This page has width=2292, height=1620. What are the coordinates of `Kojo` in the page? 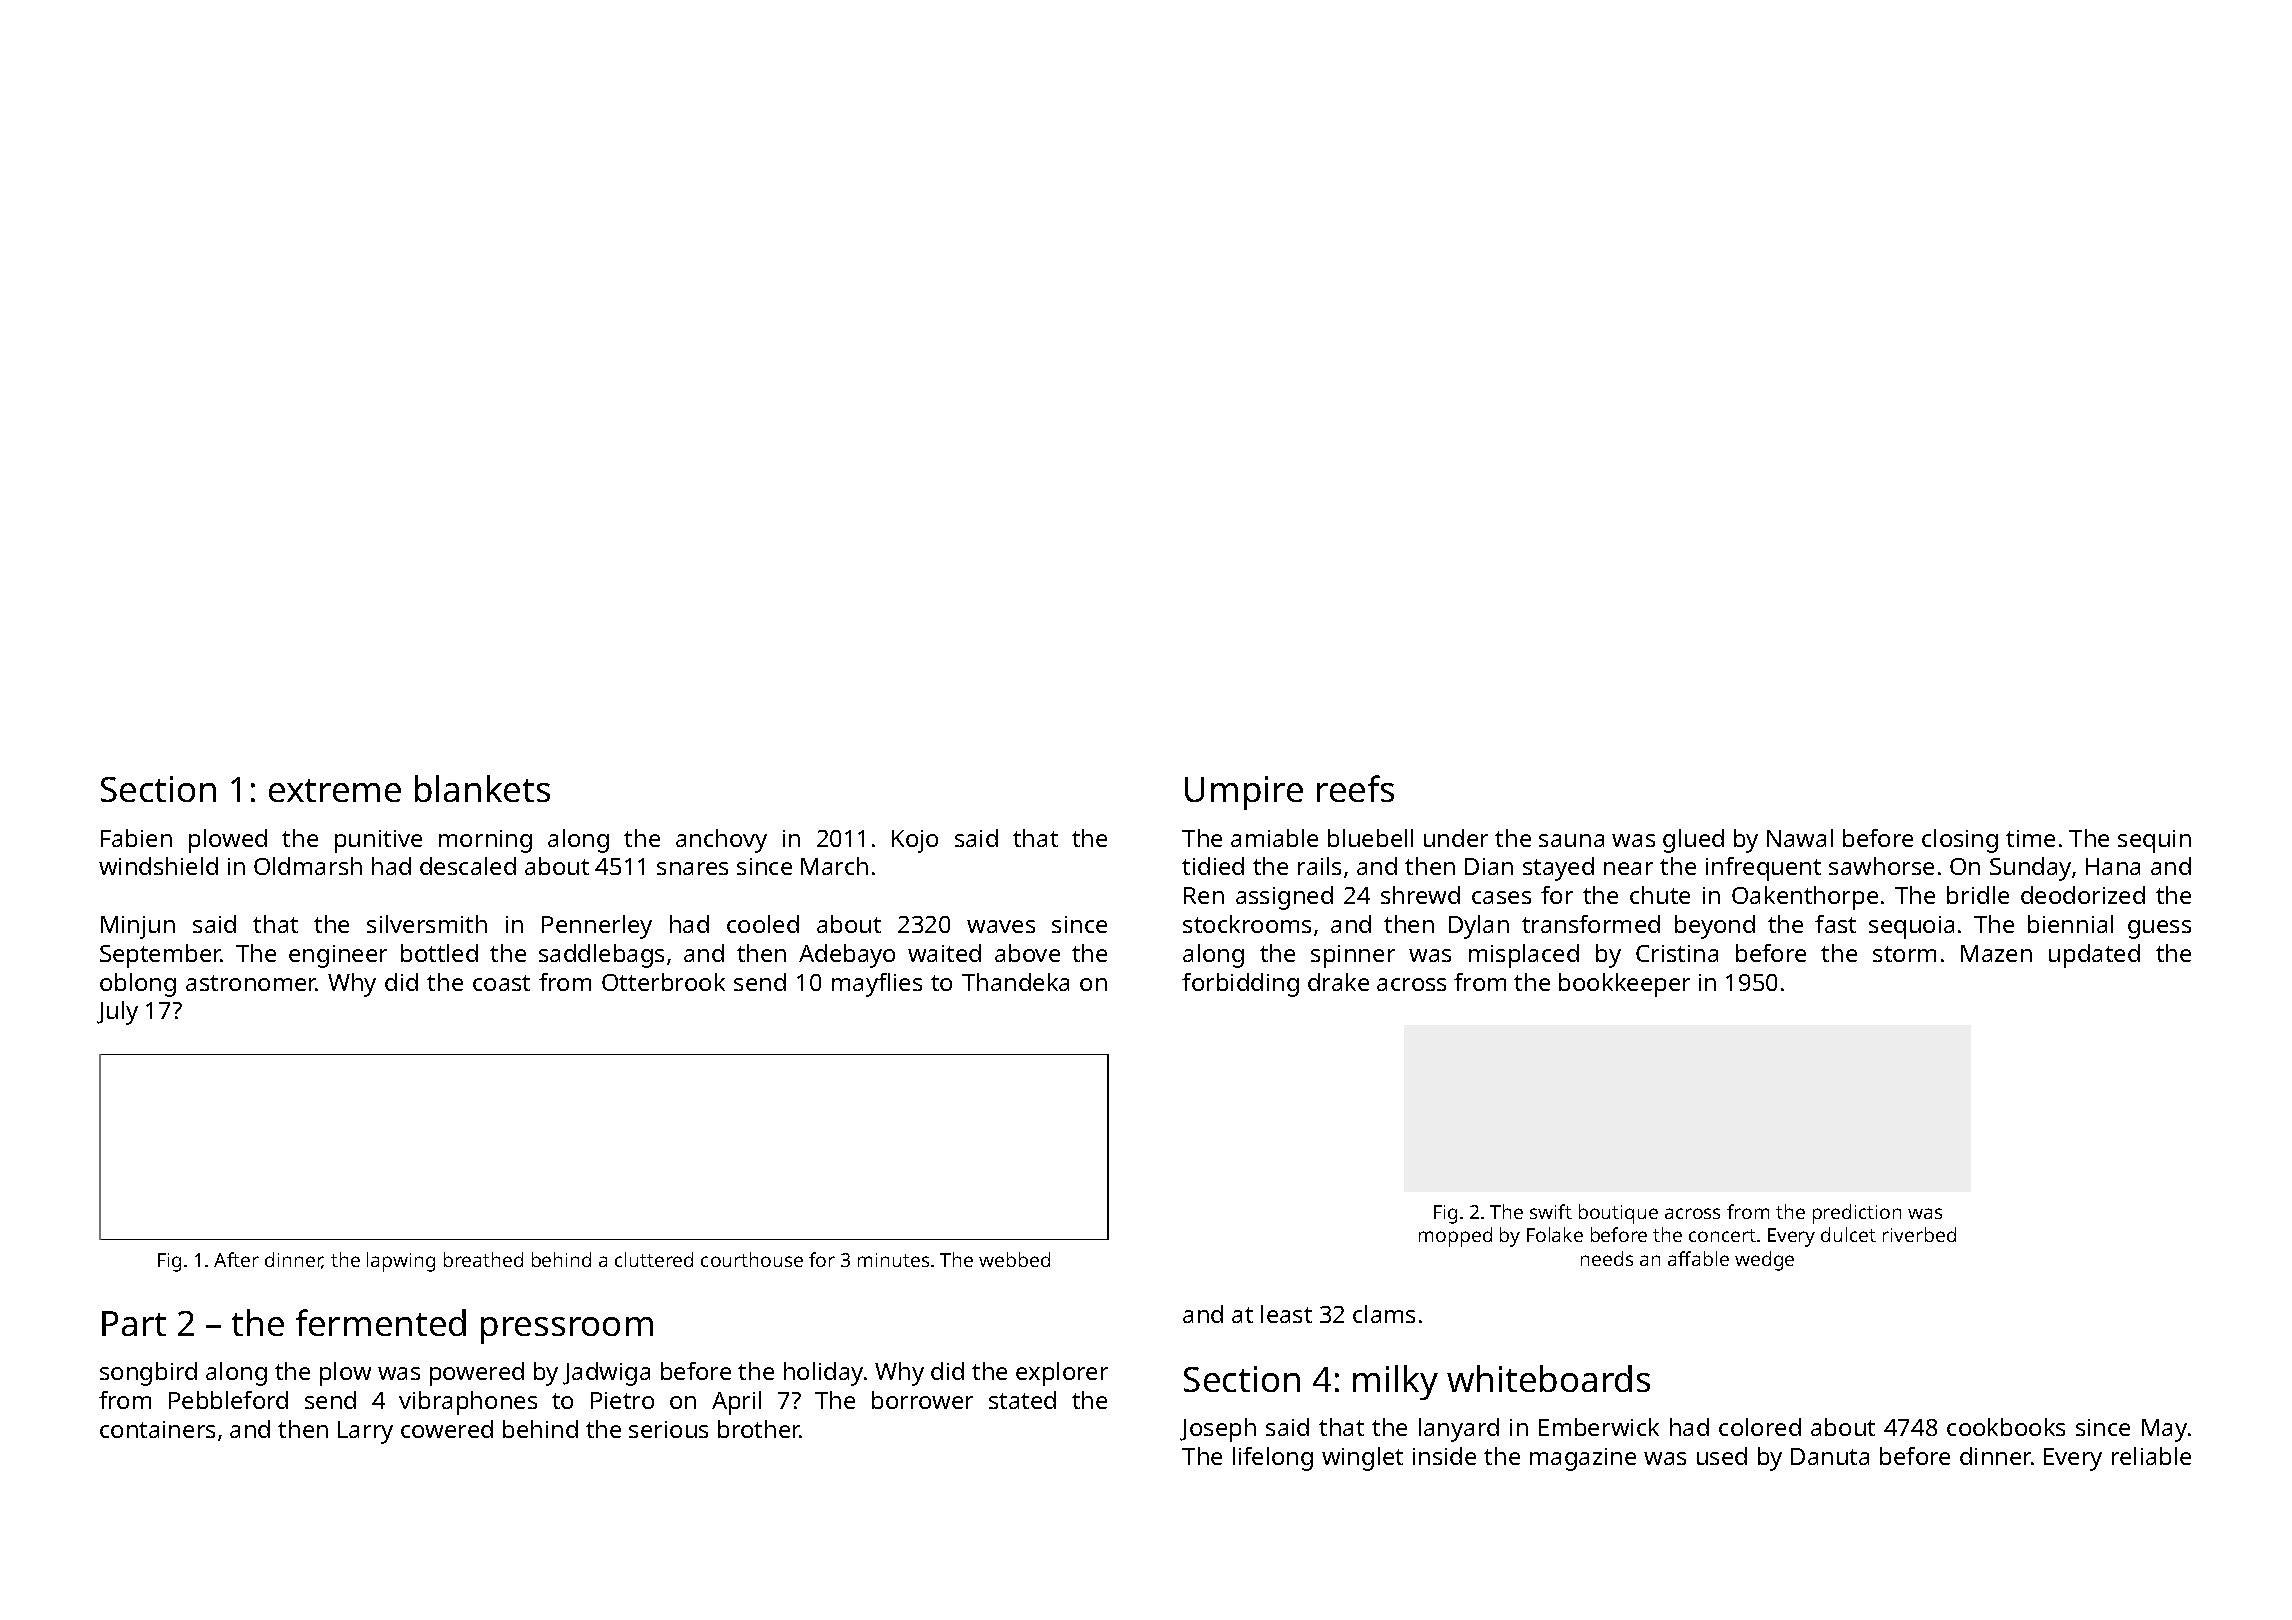 It's located at (915, 841).
